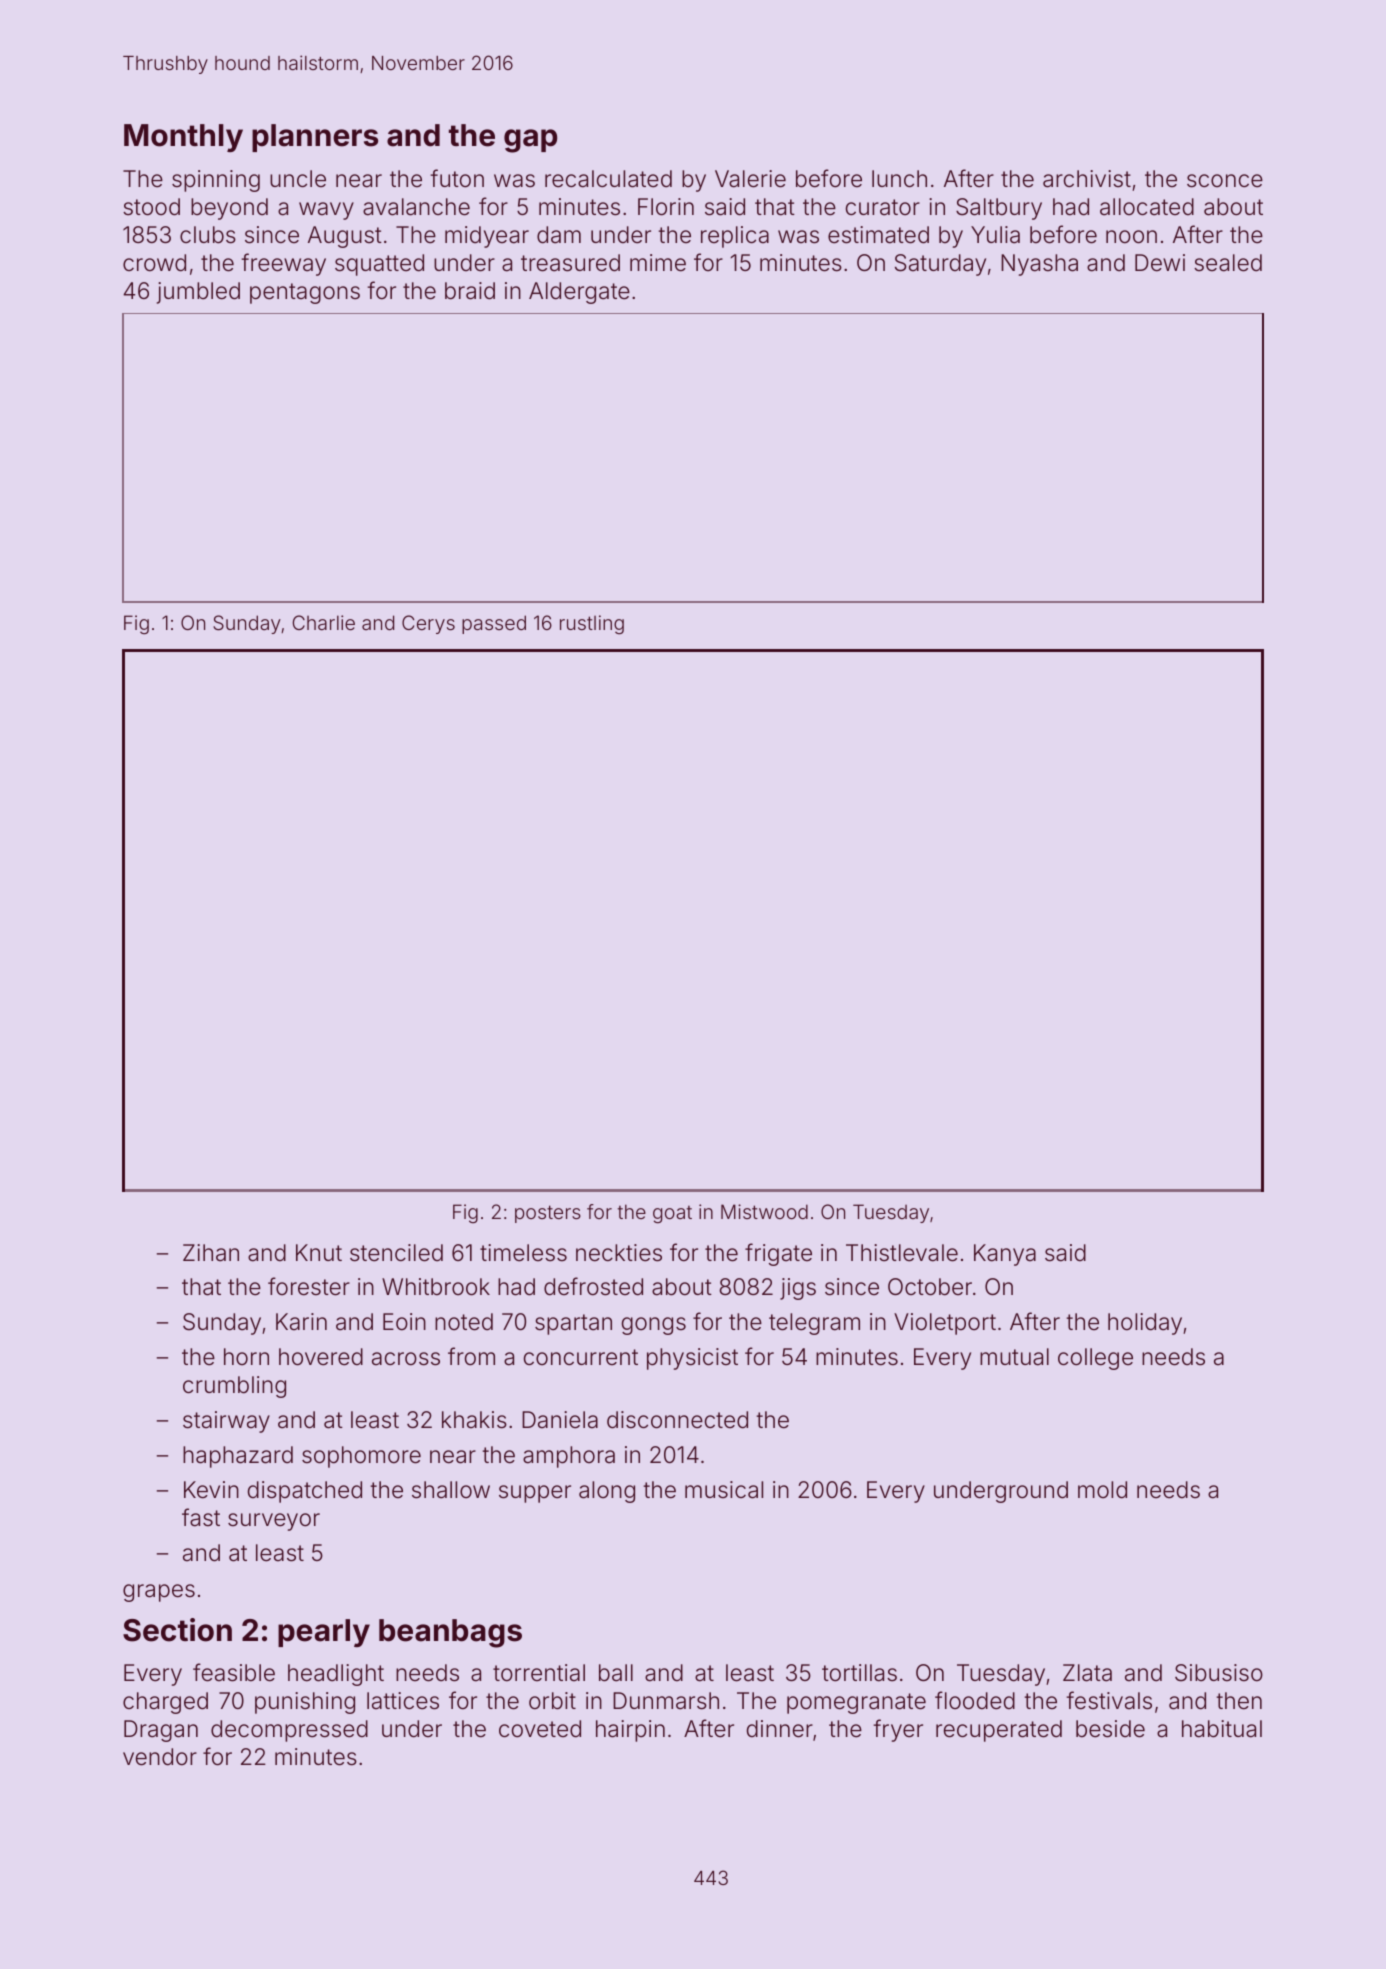 The height and width of the screenshot is (1969, 1386). Describe the element at coordinates (451, 1490) in the screenshot. I see `shallow` at that location.
